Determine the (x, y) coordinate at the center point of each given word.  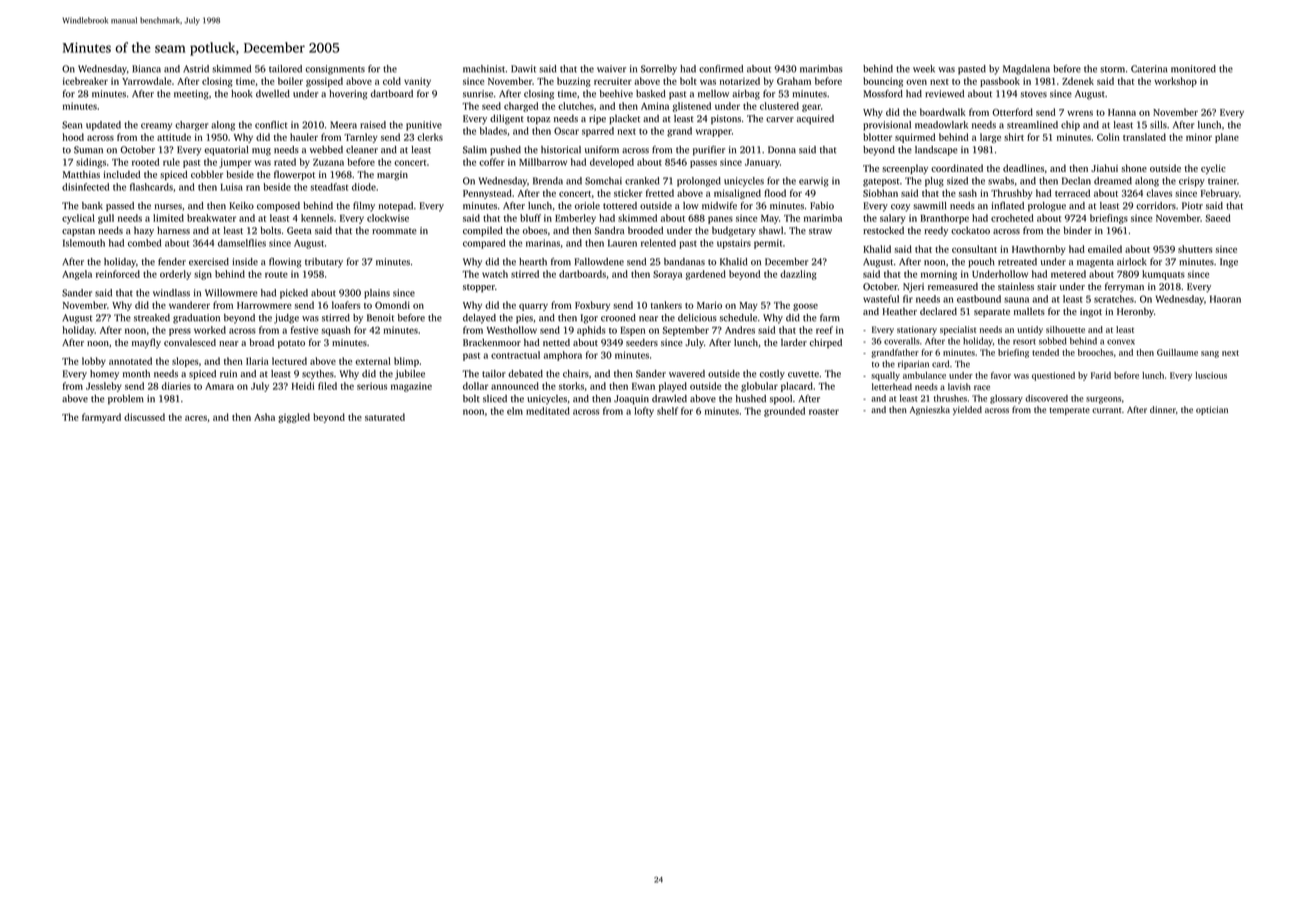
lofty (644, 412)
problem (126, 400)
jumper (235, 163)
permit (768, 244)
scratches (1114, 299)
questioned (1053, 376)
